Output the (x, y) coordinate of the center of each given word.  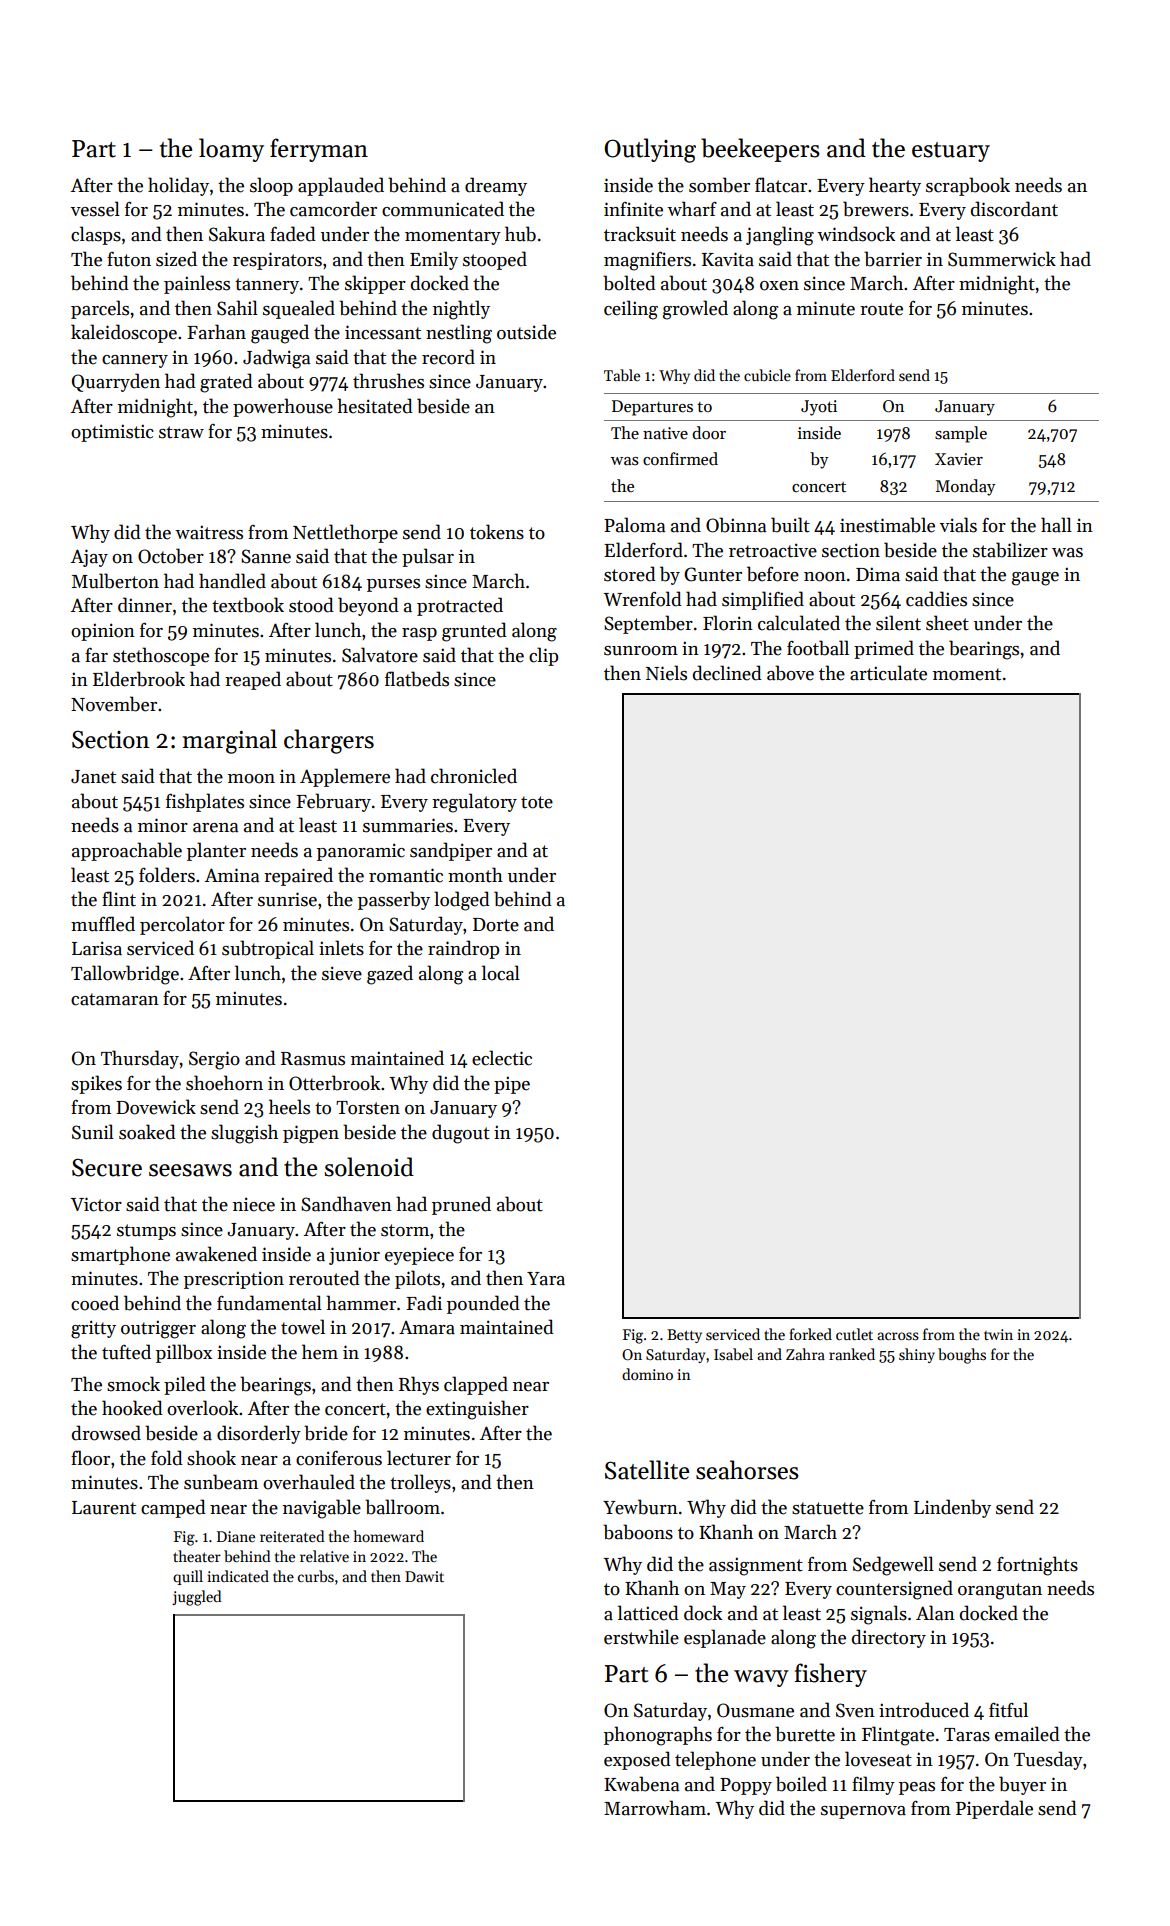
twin (998, 1334)
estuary (951, 152)
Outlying (650, 150)
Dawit (424, 1576)
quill (188, 1577)
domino (647, 1374)
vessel (95, 209)
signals (879, 1615)
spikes (96, 1084)
